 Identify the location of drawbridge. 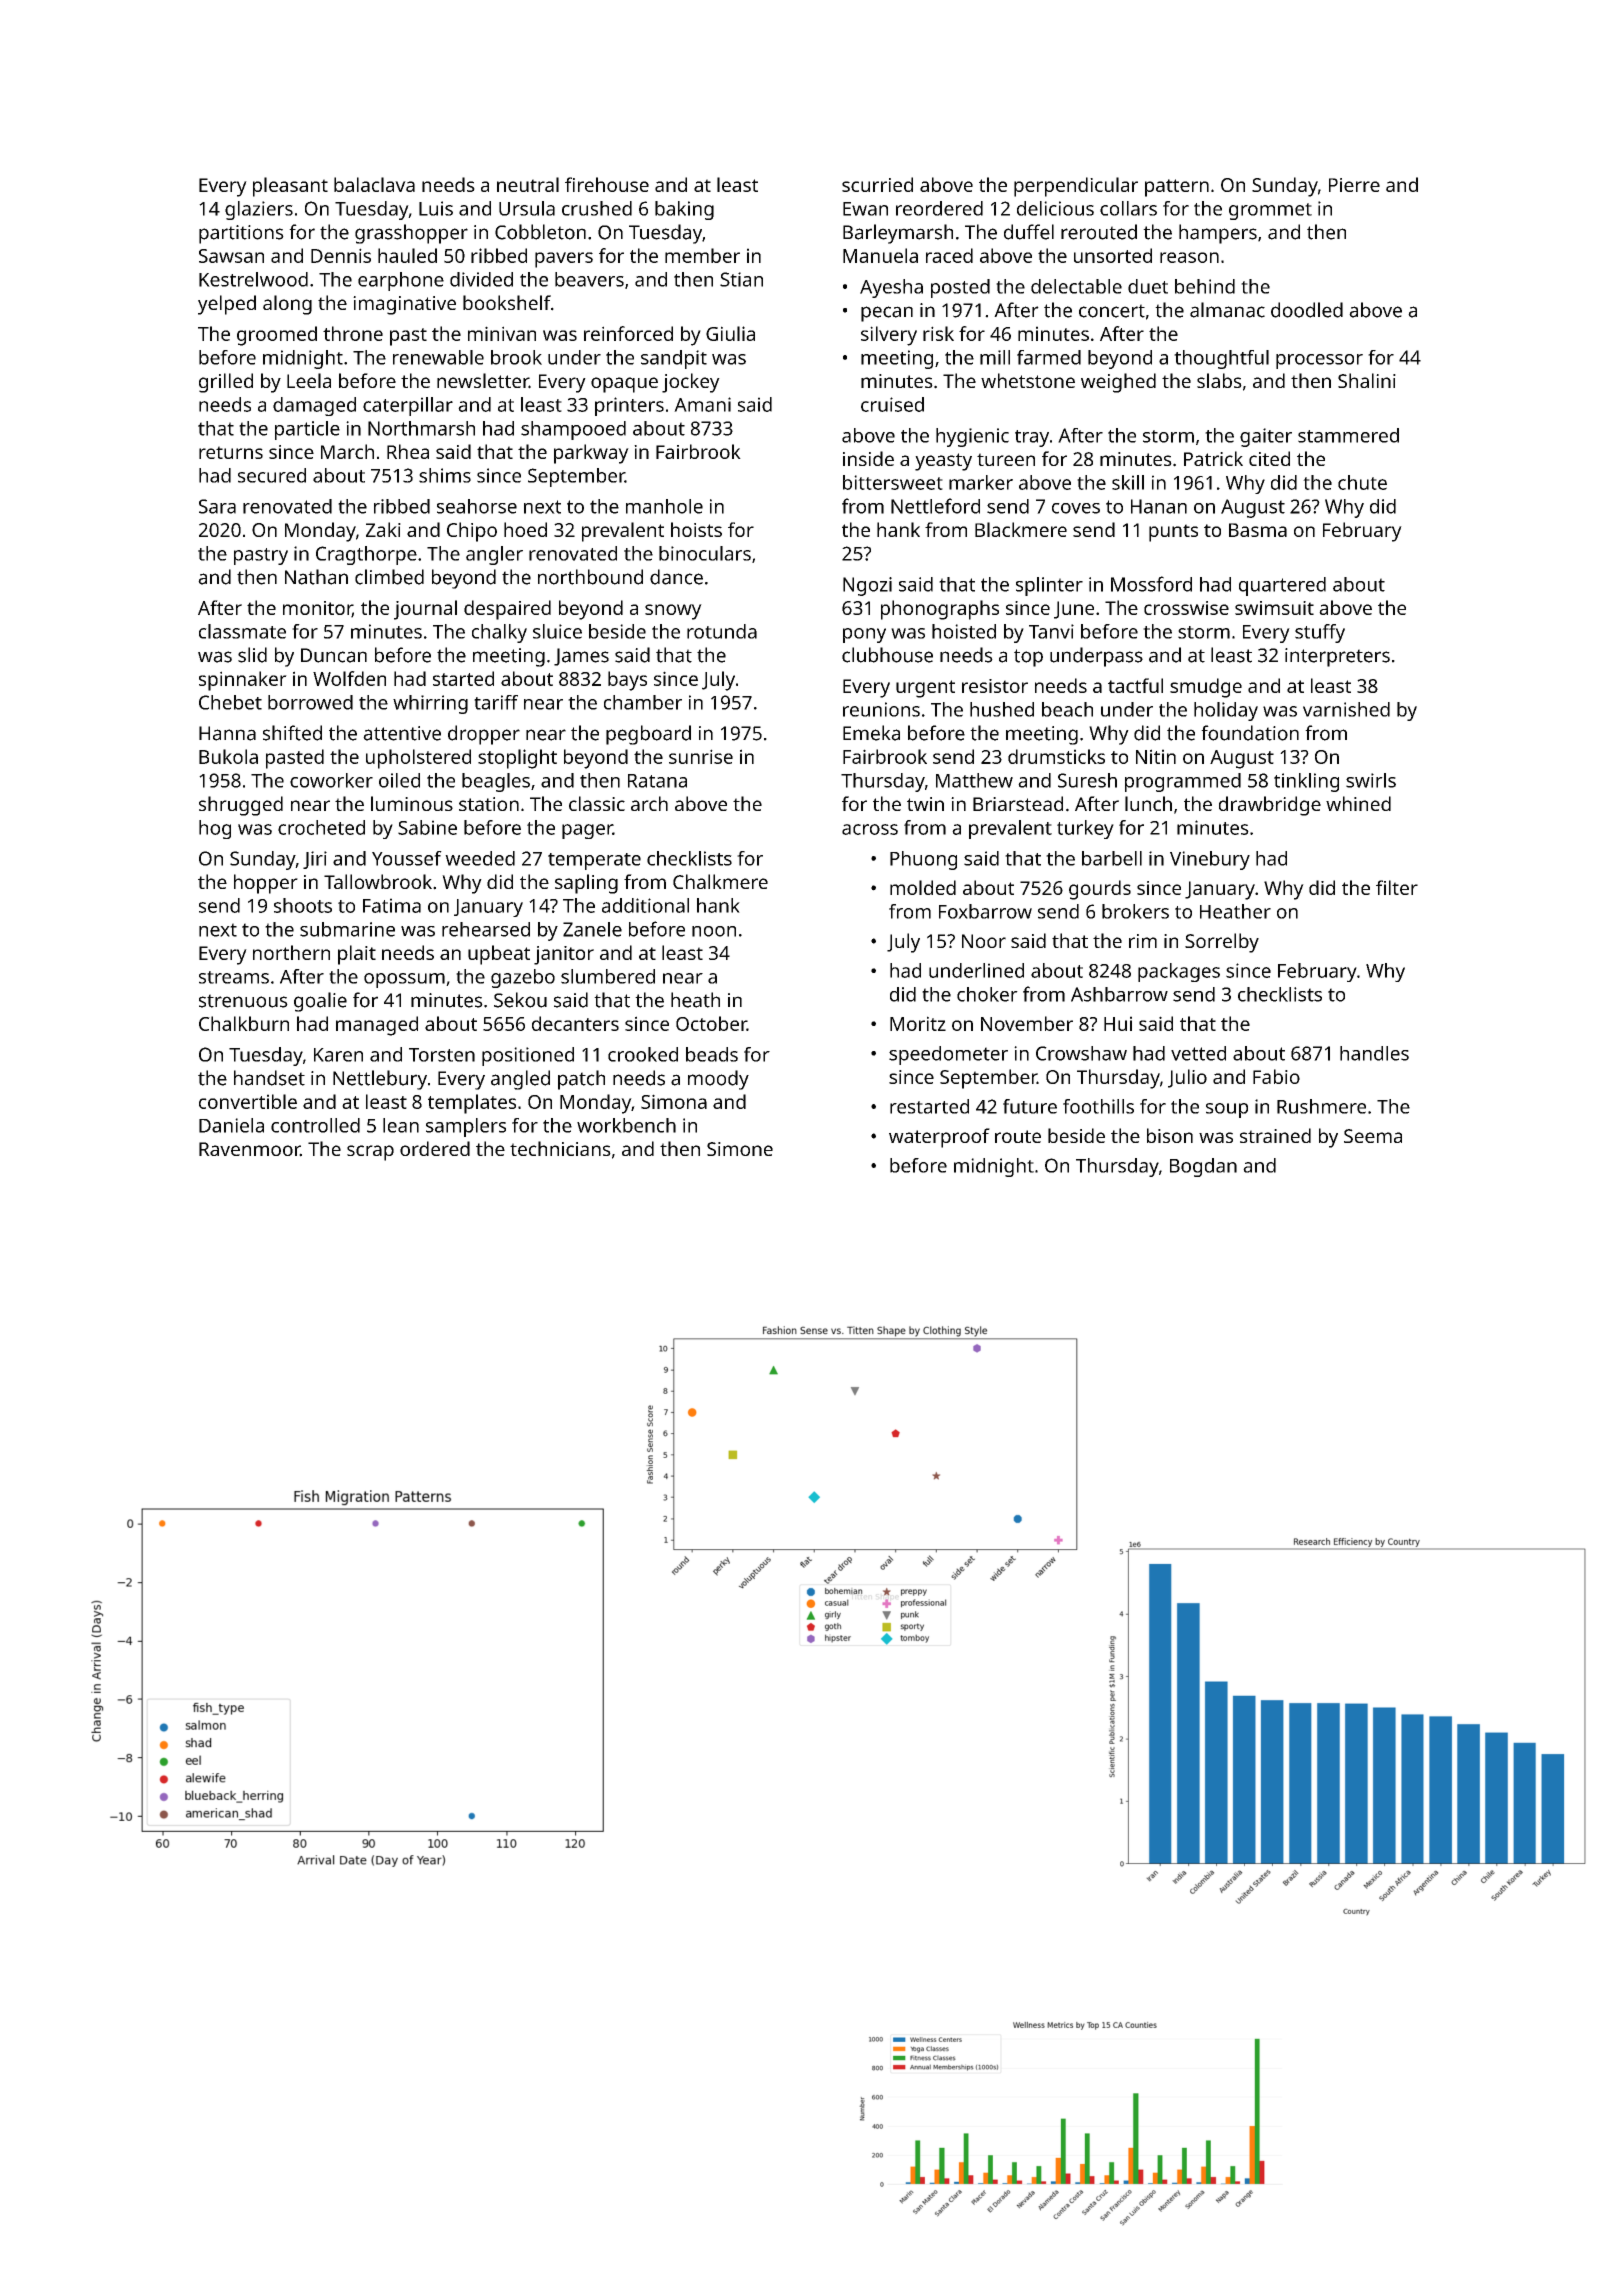
(1270, 806).
